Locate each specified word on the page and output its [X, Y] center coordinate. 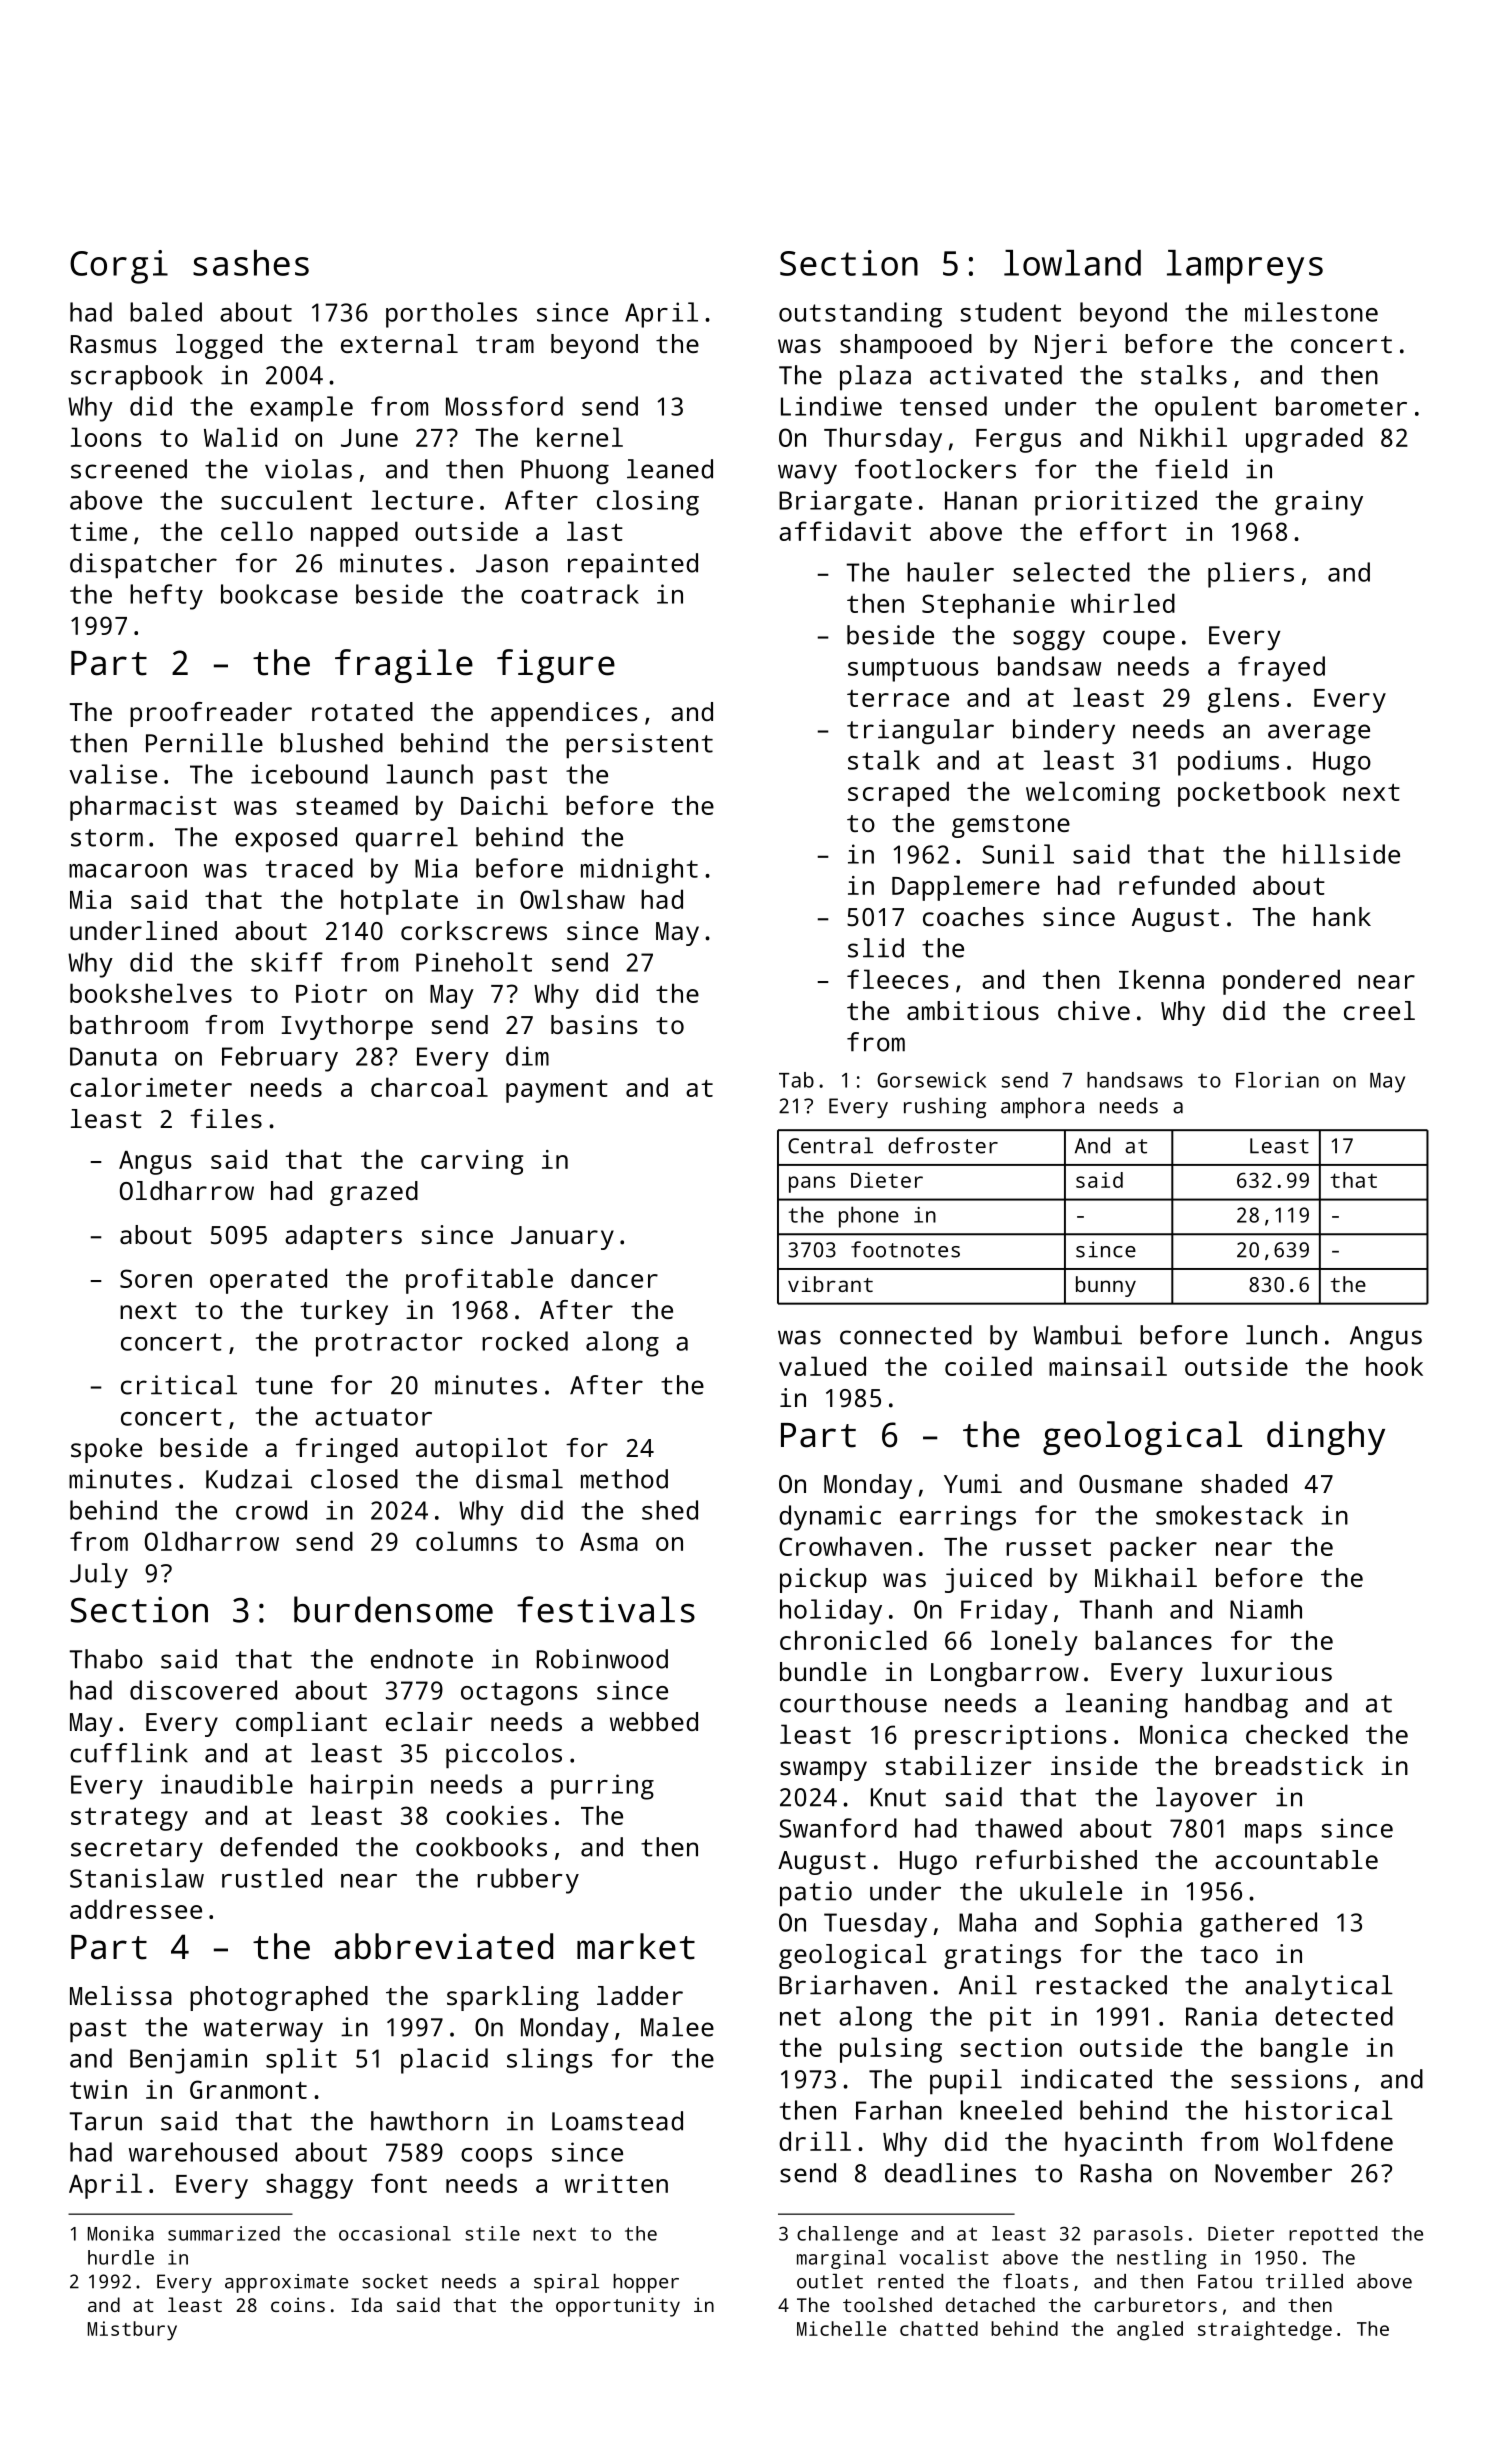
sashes [251, 263]
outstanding [860, 315]
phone [869, 1217]
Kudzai [249, 1479]
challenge [847, 2235]
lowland [1072, 263]
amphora [1042, 1107]
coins [298, 2304]
